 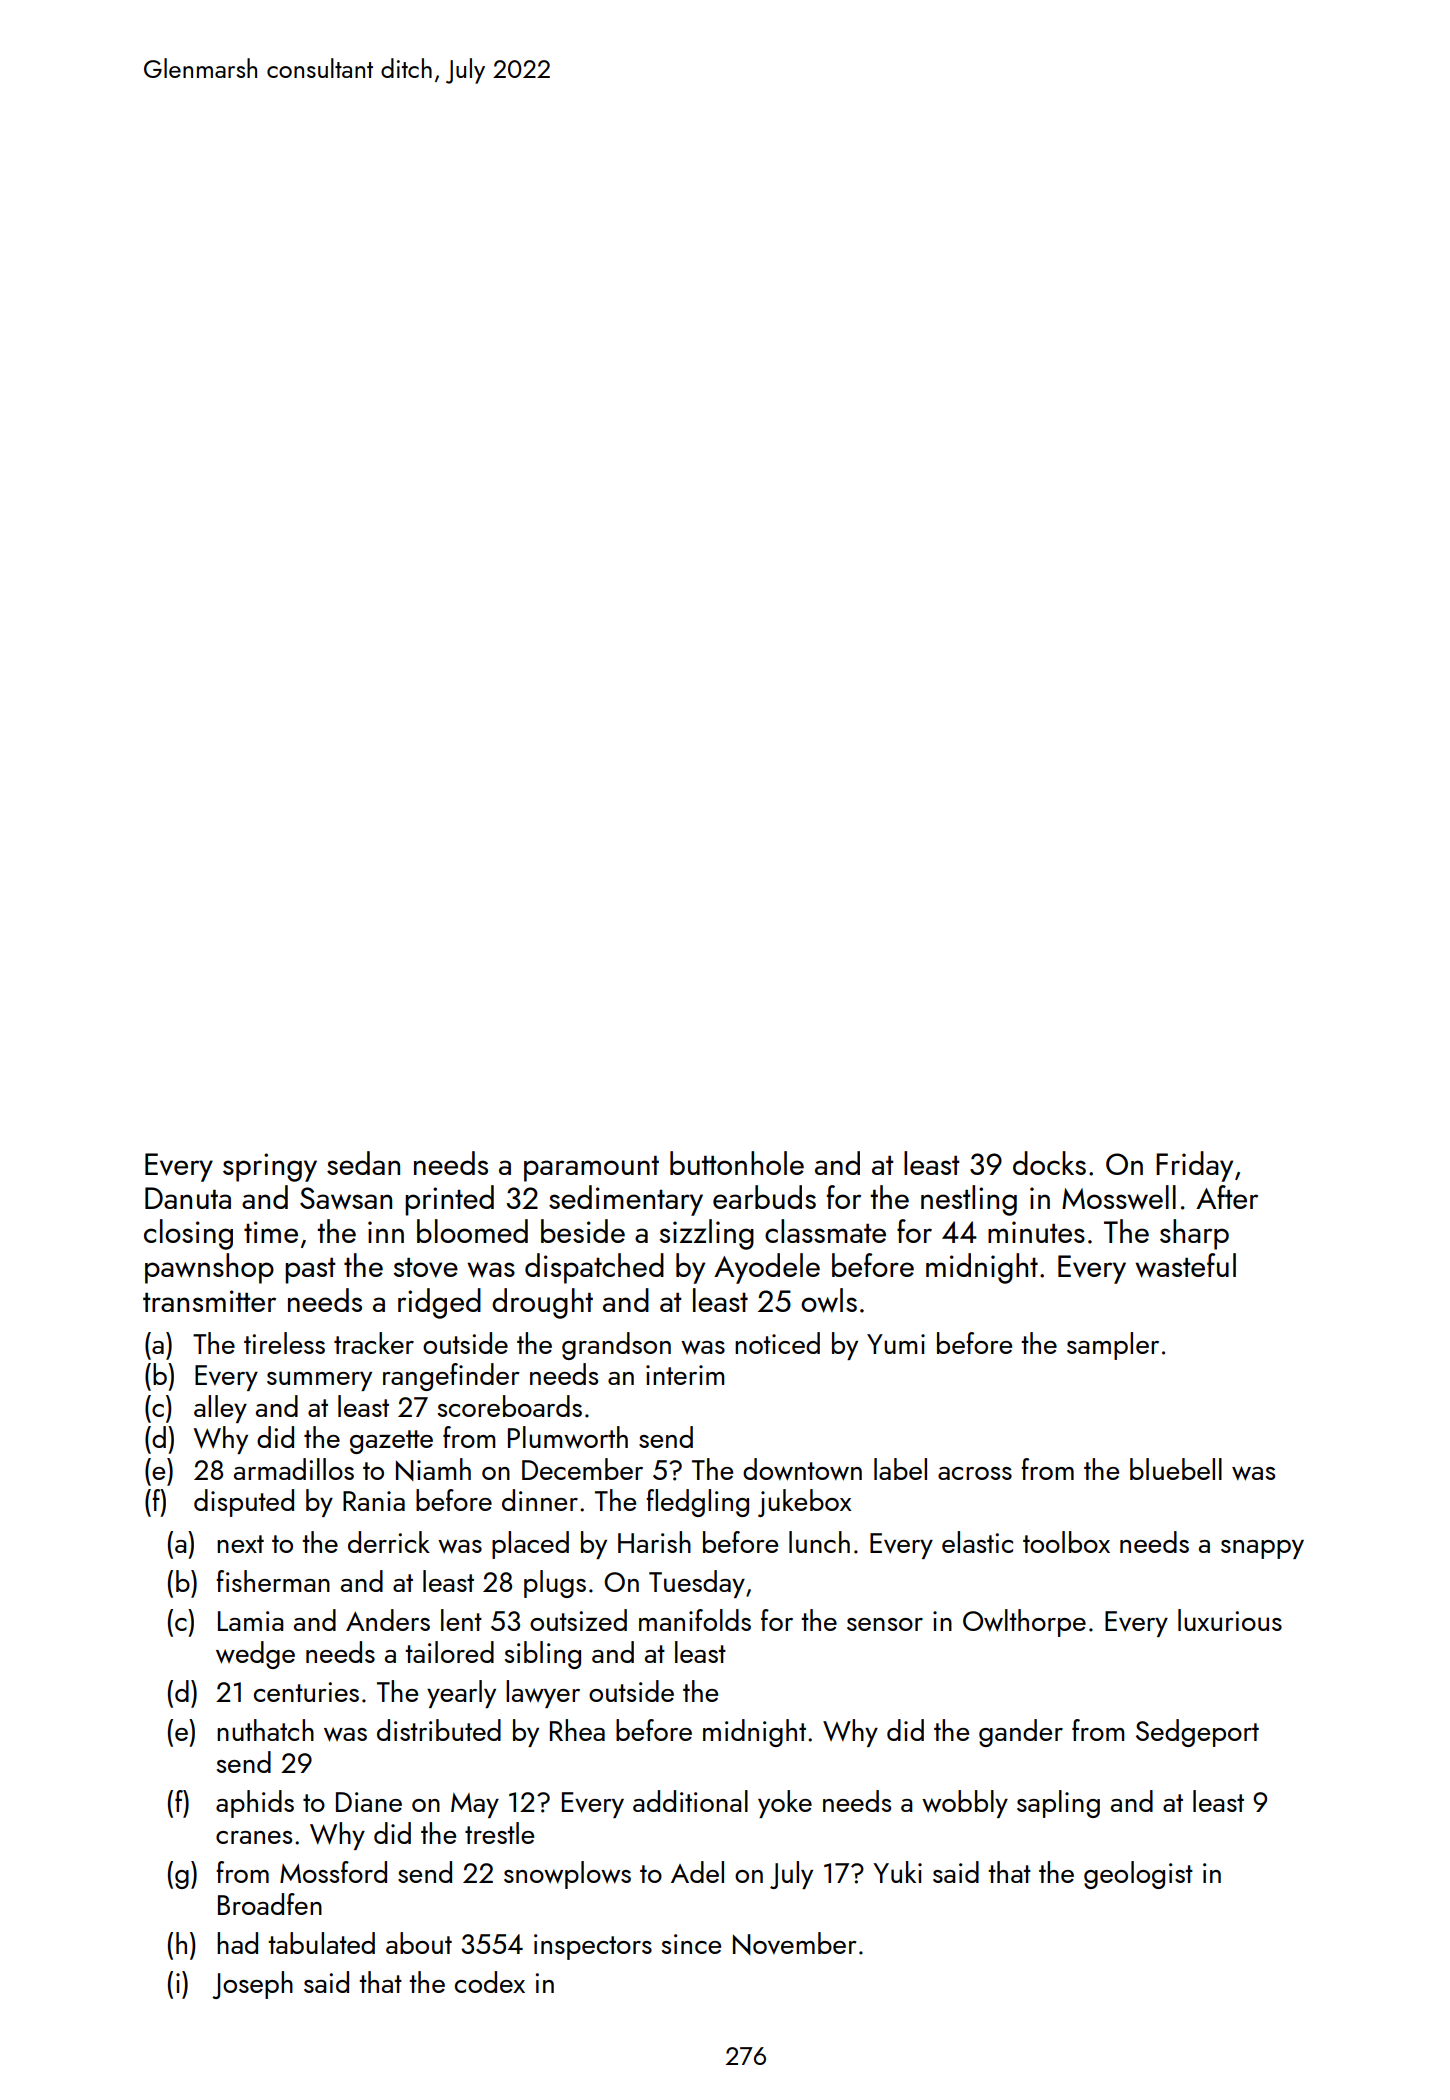 What do you see at coordinates (767, 1268) in the document?
I see `Ayodele` at bounding box center [767, 1268].
